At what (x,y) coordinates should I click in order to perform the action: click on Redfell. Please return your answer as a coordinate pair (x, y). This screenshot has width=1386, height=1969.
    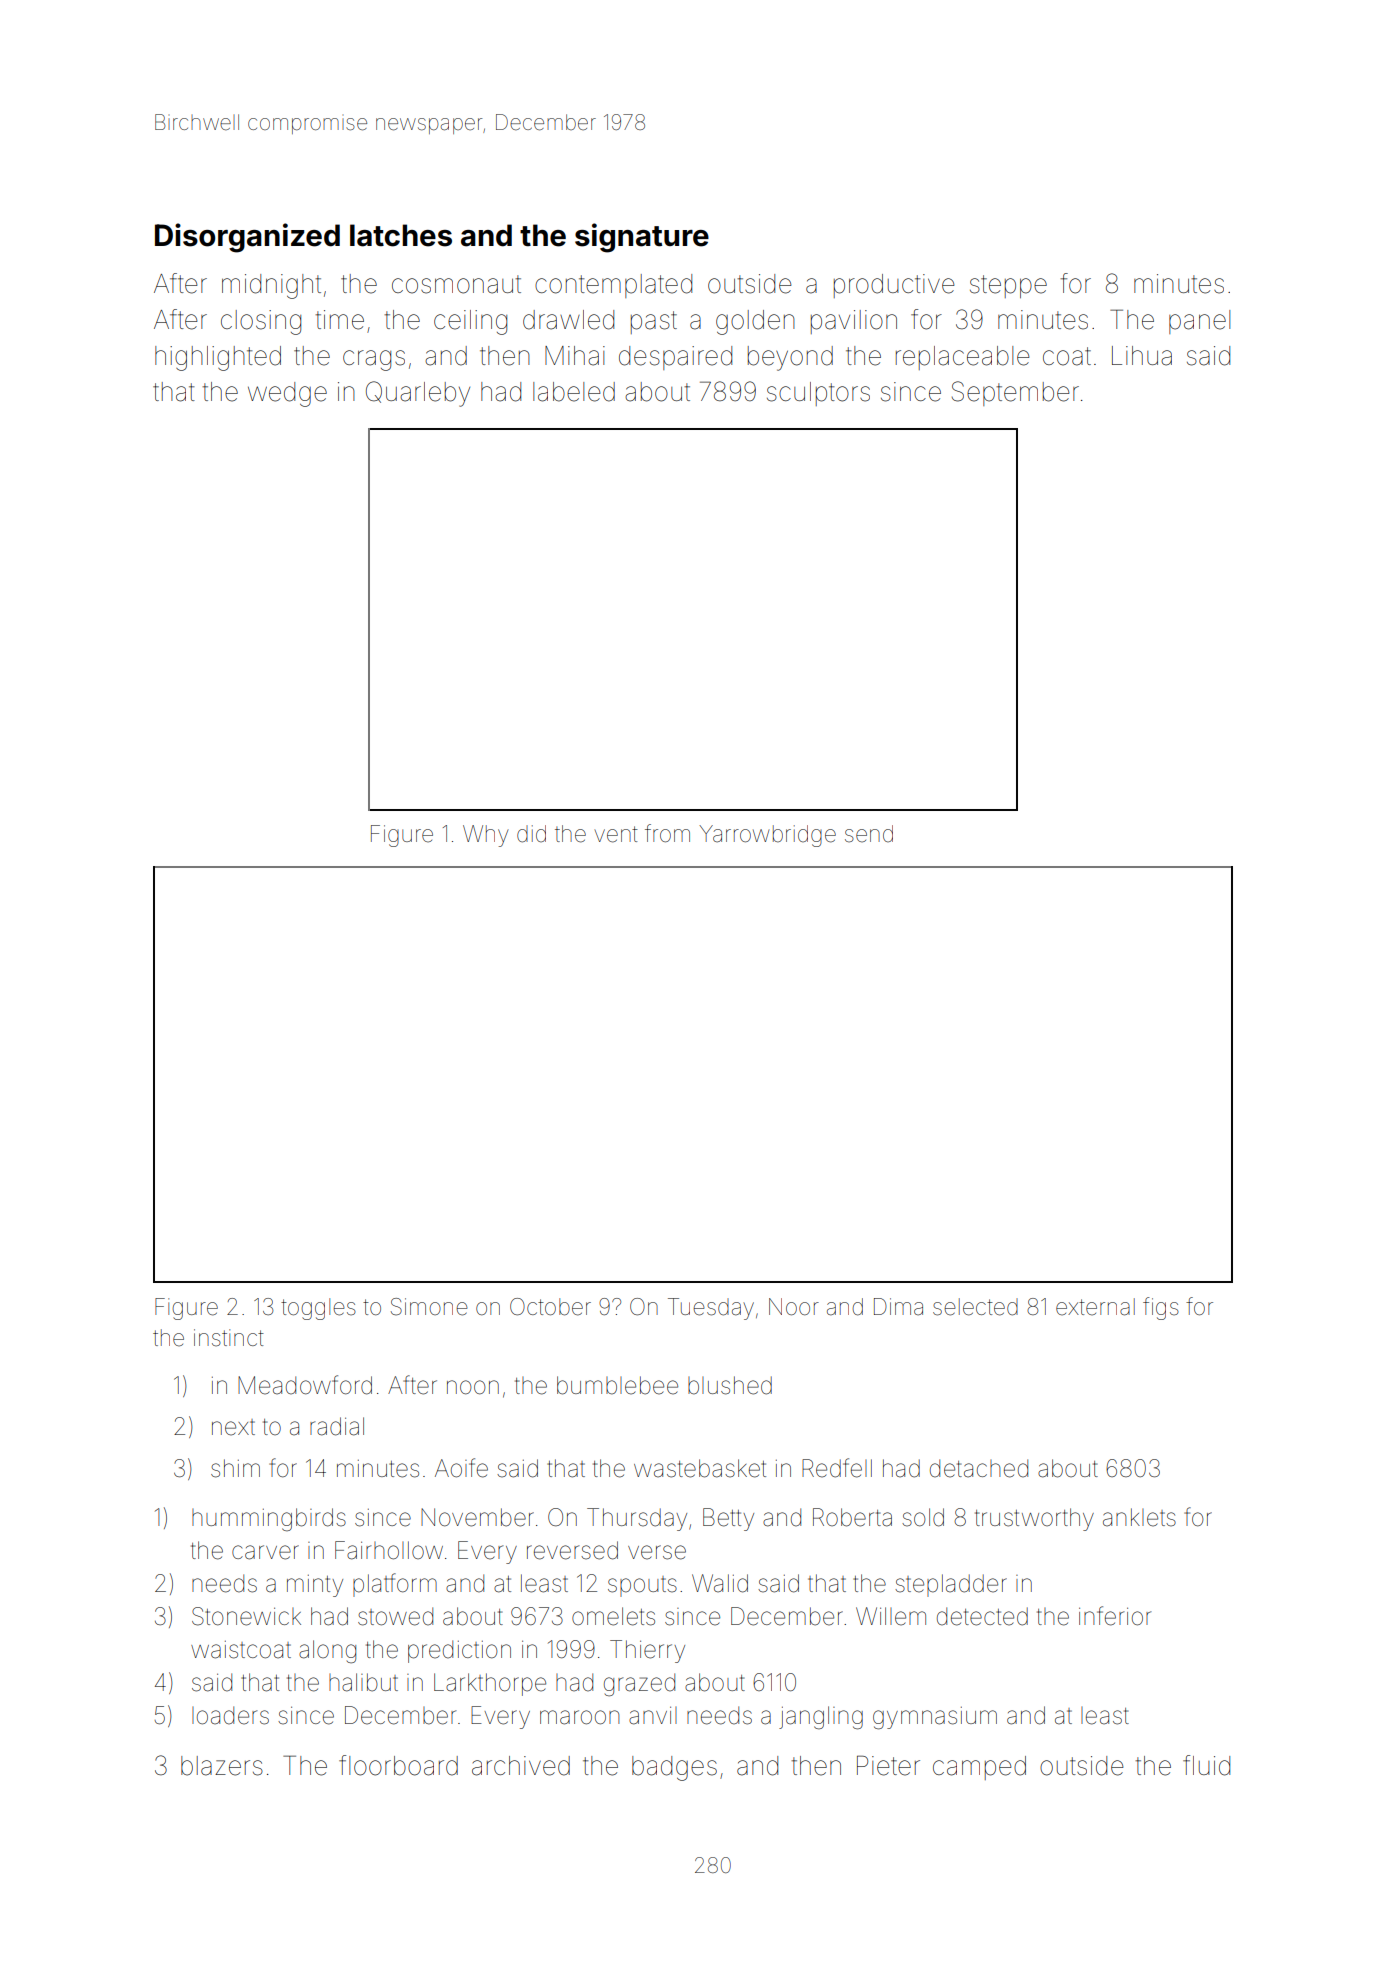
    Looking at the image, I should click on (837, 1468).
